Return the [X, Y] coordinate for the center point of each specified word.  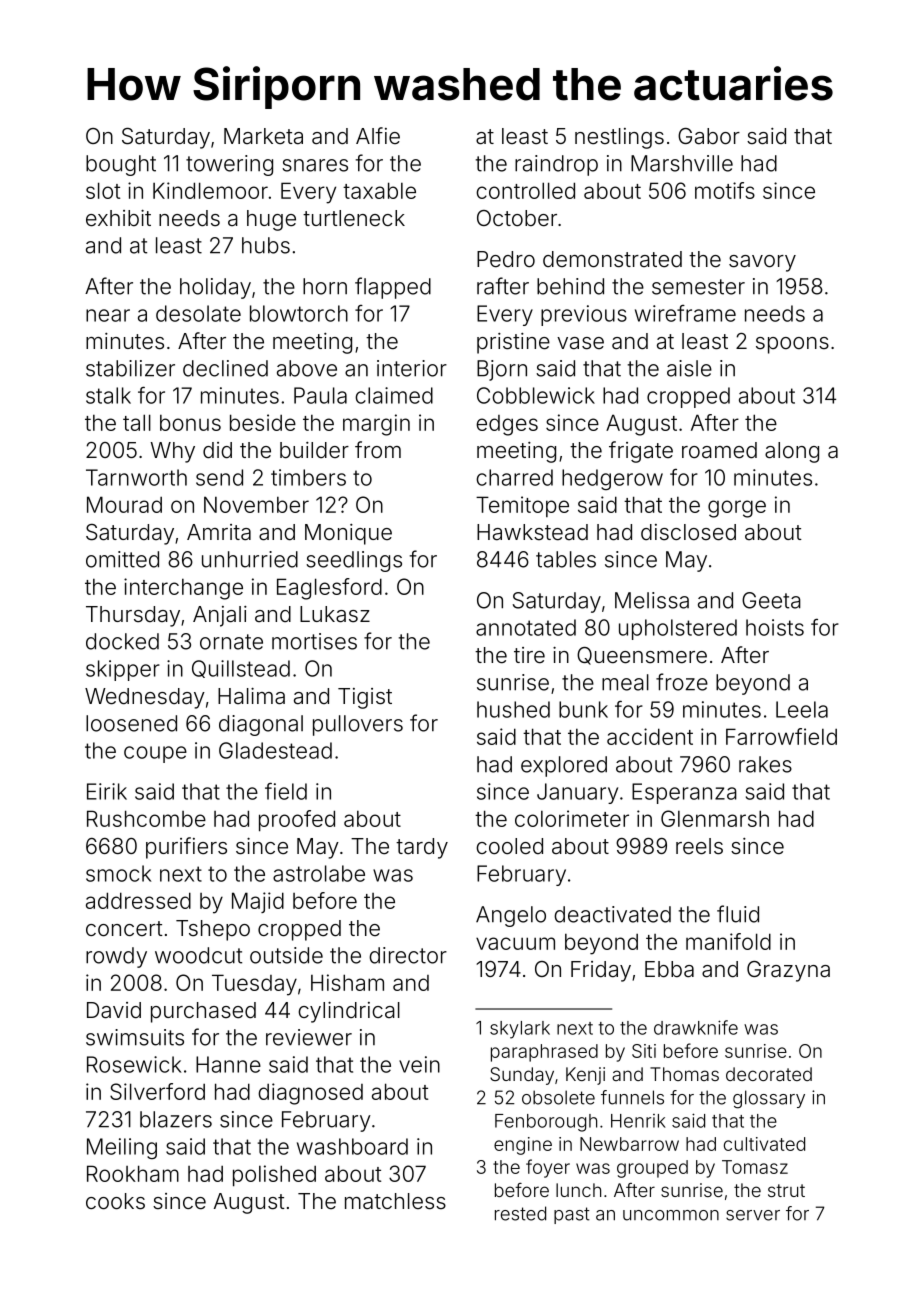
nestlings [619, 138]
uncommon [671, 1215]
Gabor [709, 136]
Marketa [263, 136]
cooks [115, 1201]
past [572, 1215]
